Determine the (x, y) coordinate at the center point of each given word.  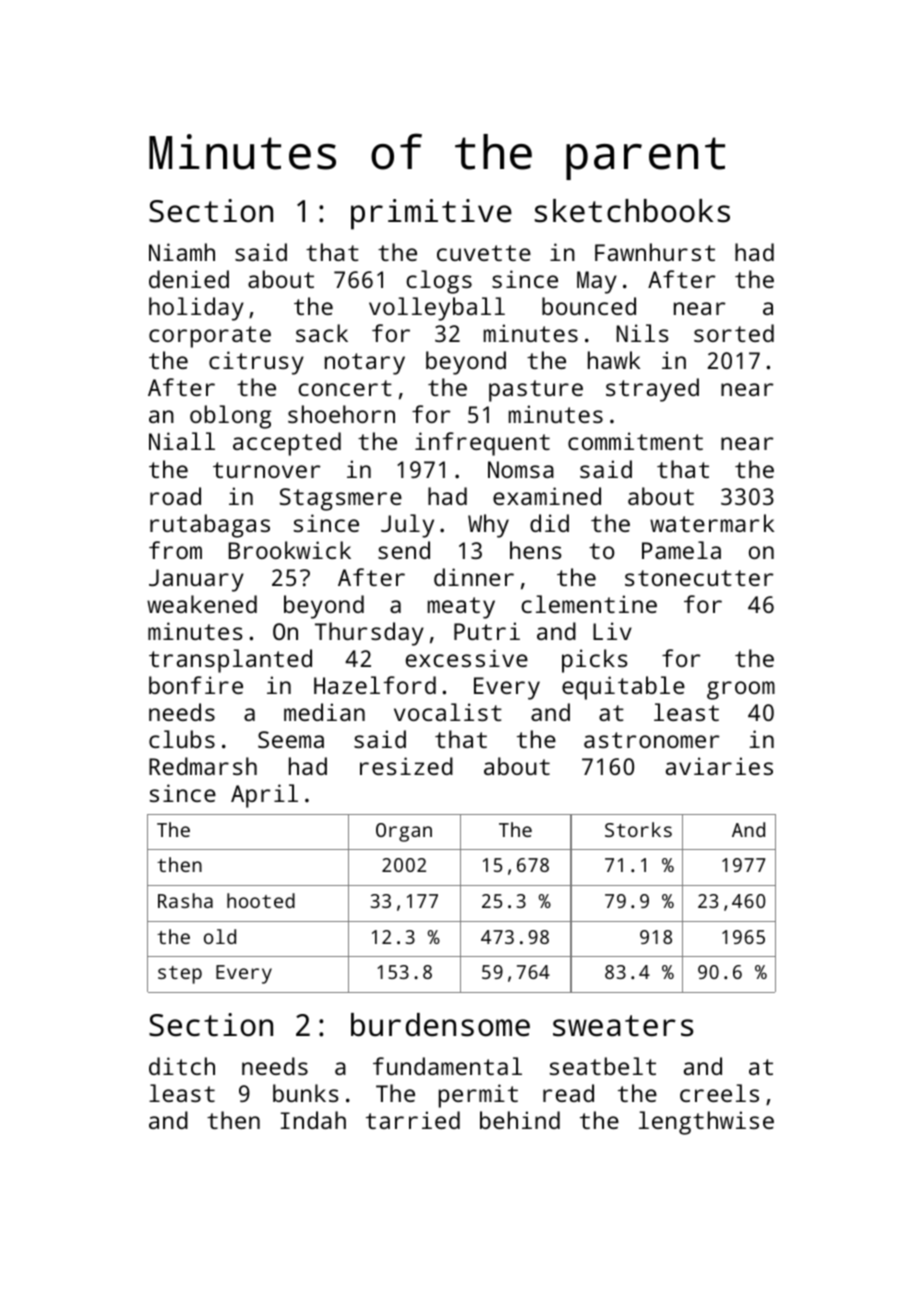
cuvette (484, 253)
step (180, 975)
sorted (734, 333)
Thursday (369, 634)
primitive (431, 214)
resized (406, 766)
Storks (638, 829)
